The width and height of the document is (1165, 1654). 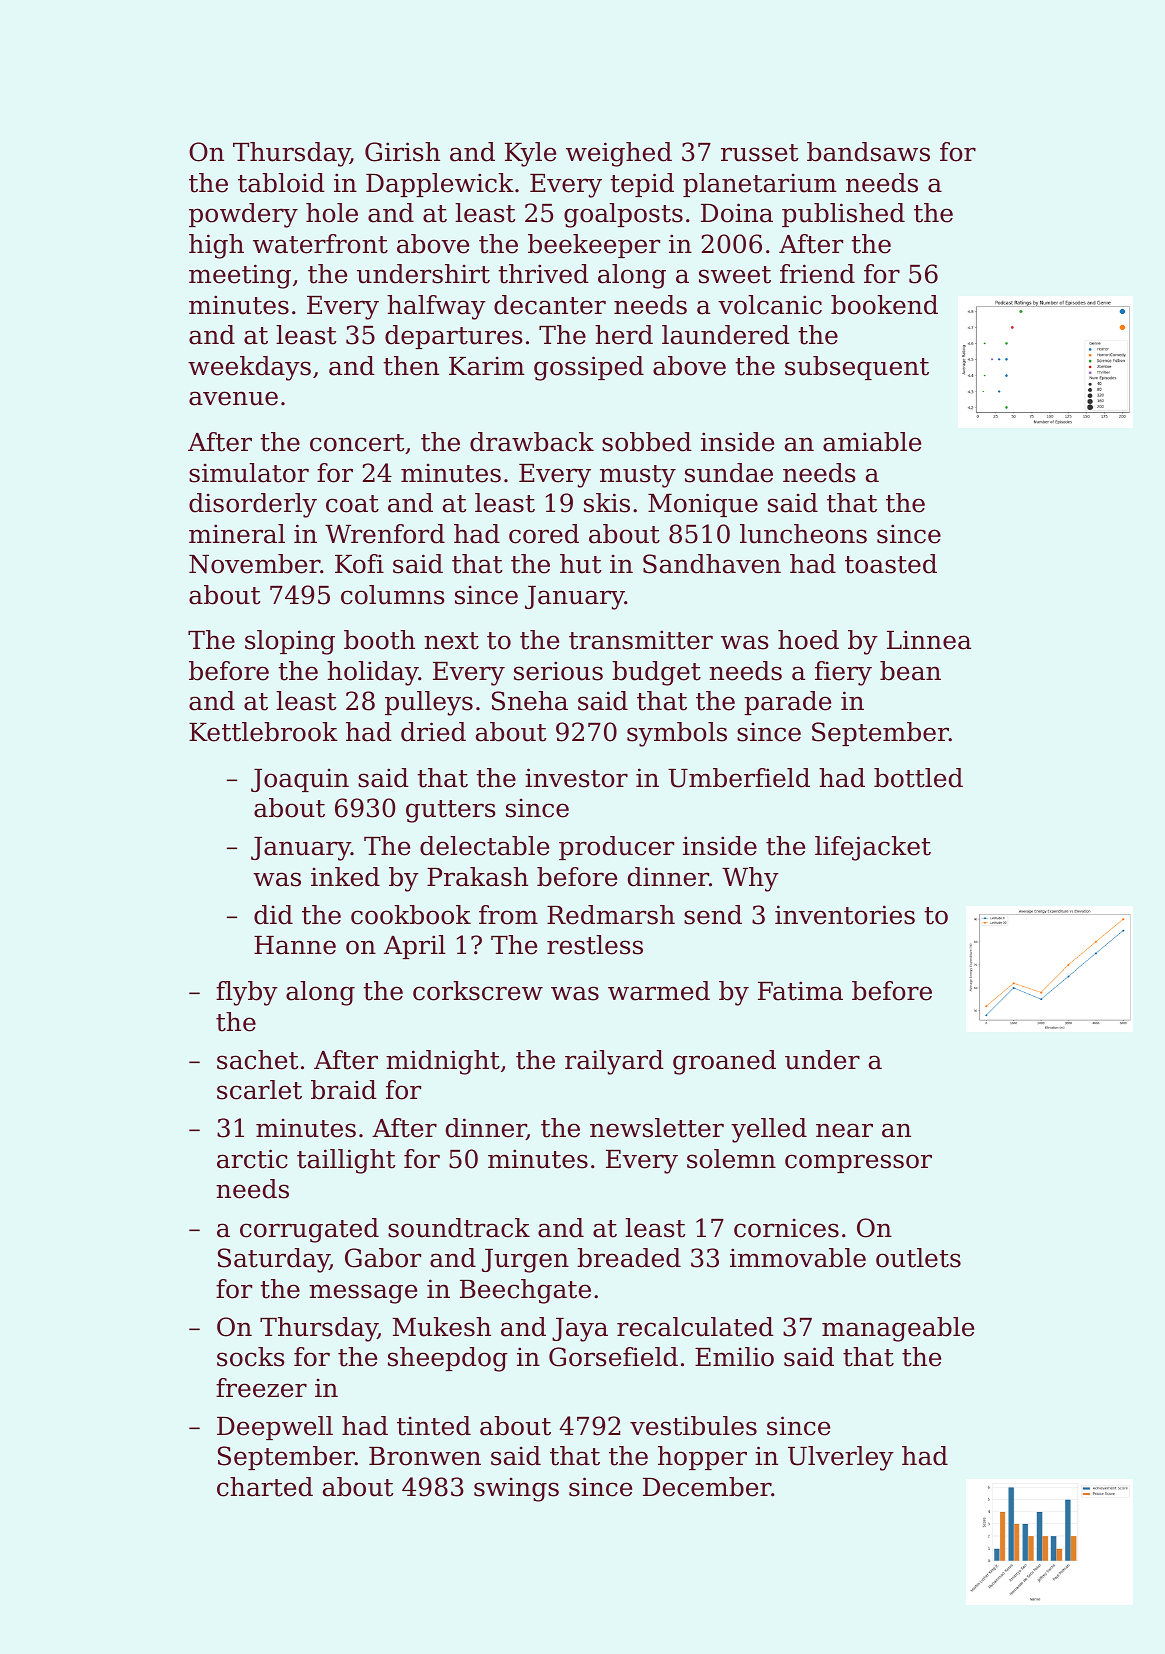 I want to click on Mukesh, so click(x=441, y=1327).
